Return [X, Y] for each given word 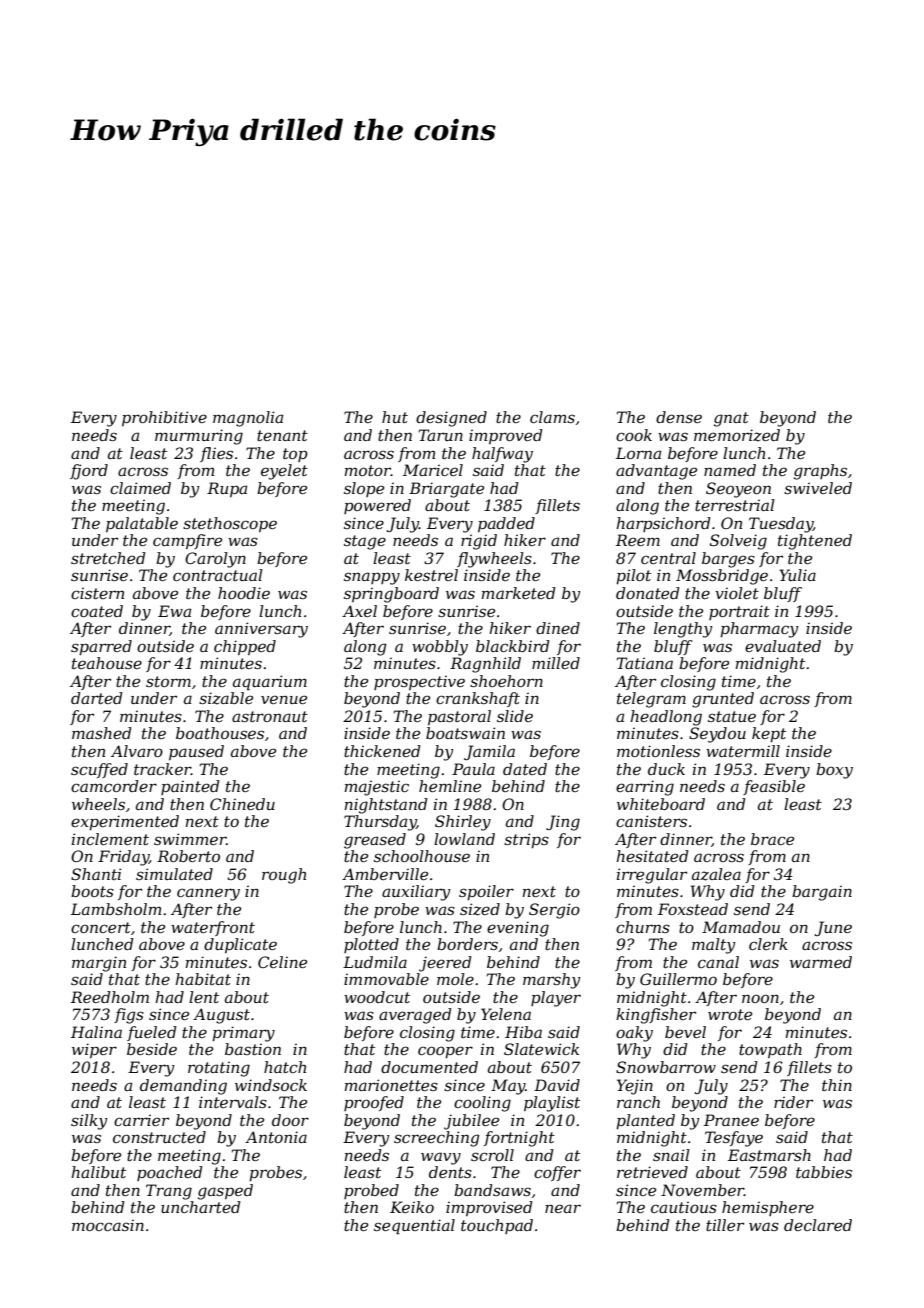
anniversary [261, 630]
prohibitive [164, 418]
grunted [723, 700]
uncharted [201, 1207]
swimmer [190, 839]
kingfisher [656, 1016]
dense [679, 417]
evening [518, 929]
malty [714, 946]
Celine [282, 962]
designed [451, 419]
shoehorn [506, 681]
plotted [371, 945]
